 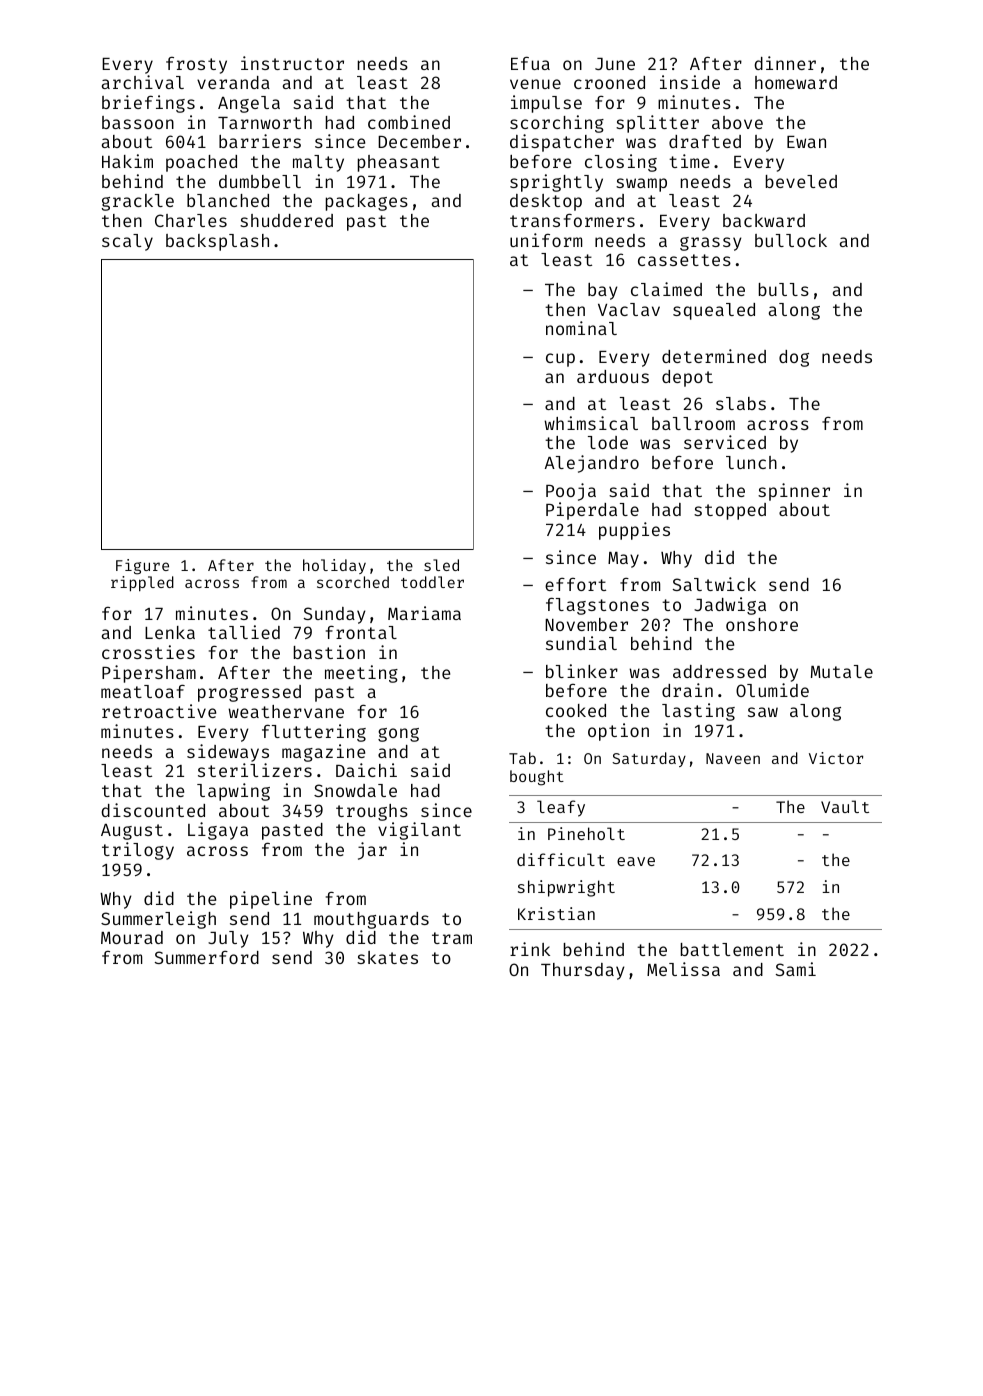 I want to click on dinner, so click(x=785, y=63).
